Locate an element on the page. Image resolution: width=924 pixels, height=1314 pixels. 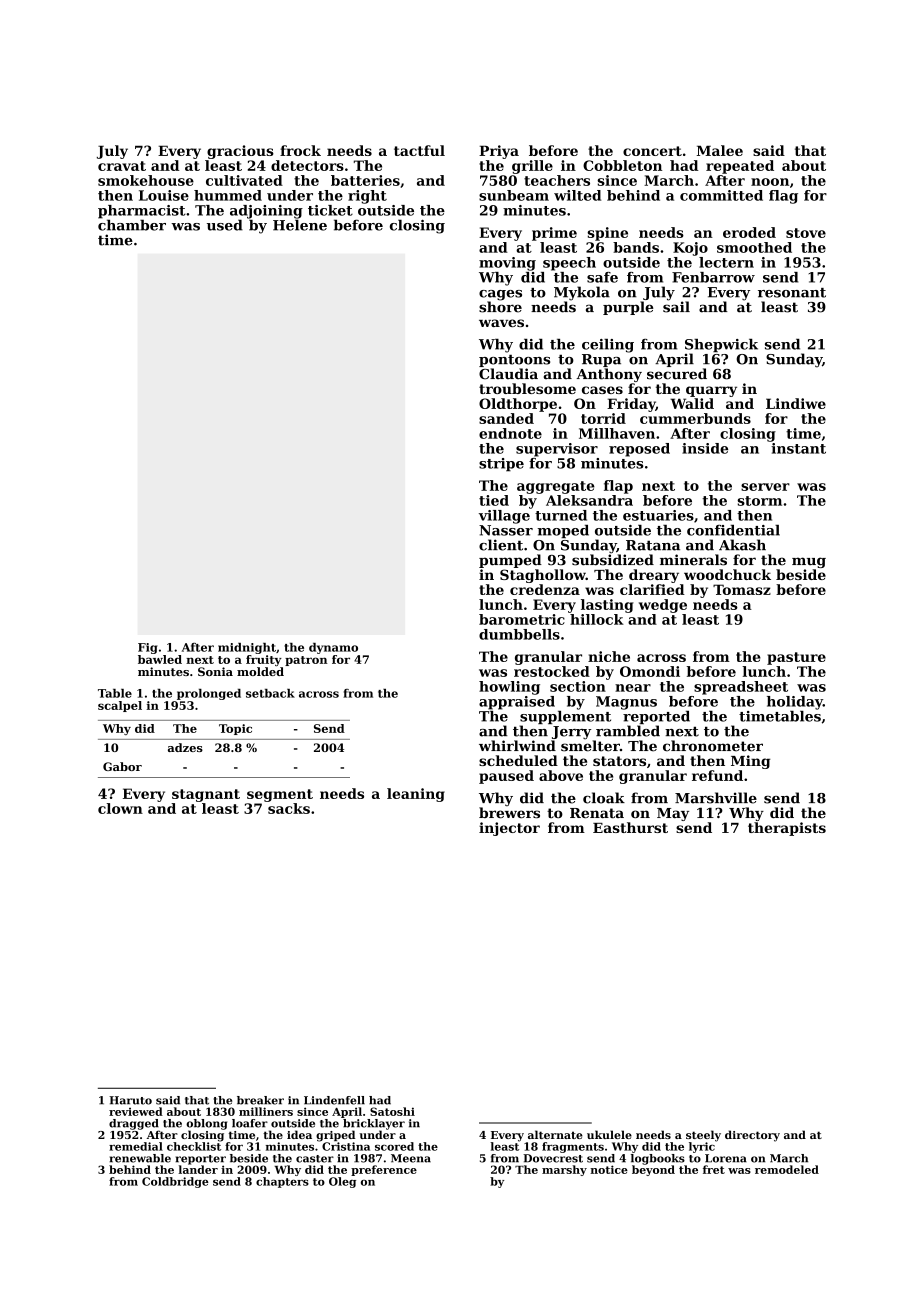
dynamo is located at coordinates (333, 648).
